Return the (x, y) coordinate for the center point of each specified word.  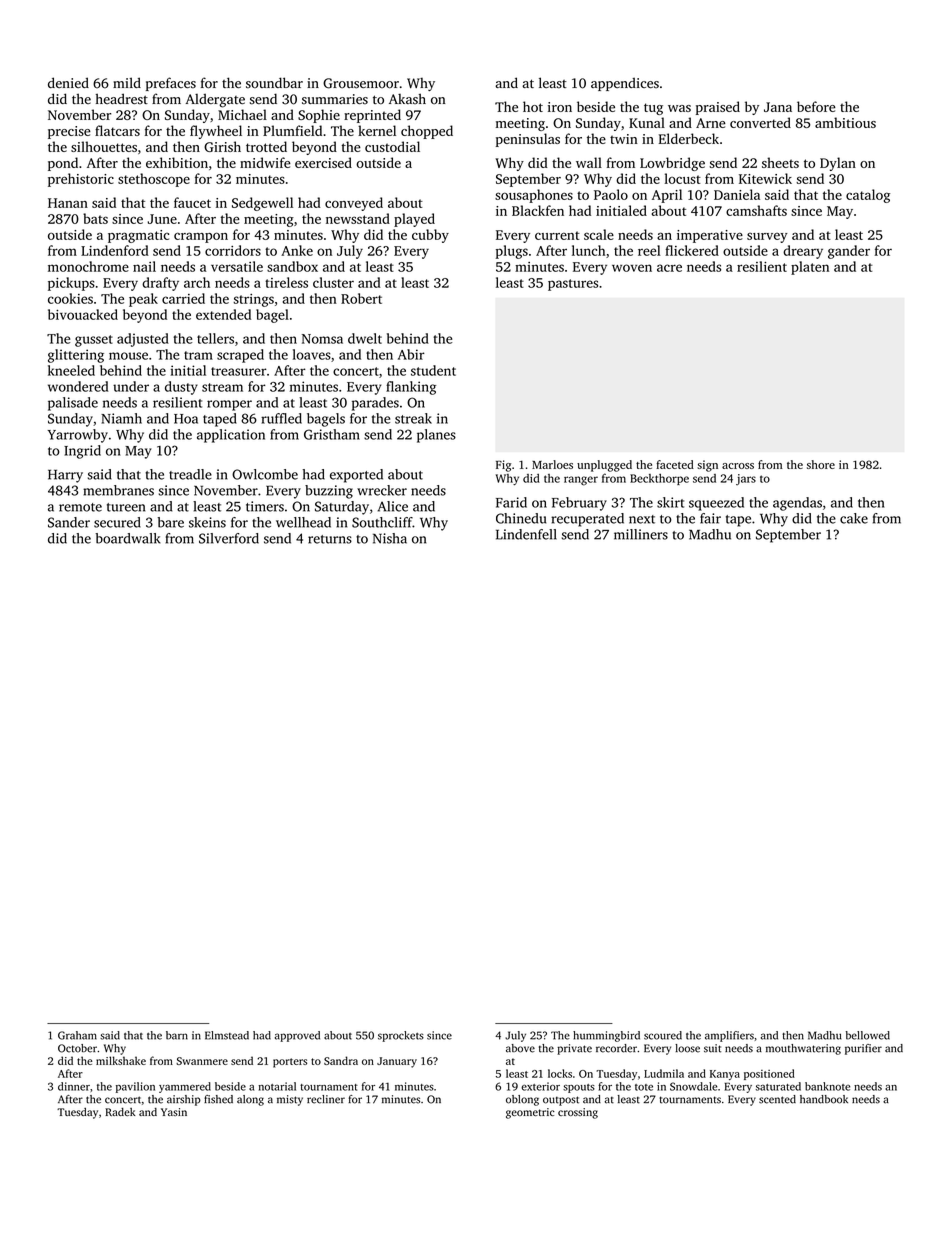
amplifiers (729, 1036)
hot (533, 106)
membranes (118, 490)
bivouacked (83, 314)
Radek (120, 1112)
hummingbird (606, 1036)
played (414, 220)
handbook (824, 1099)
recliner (326, 1099)
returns (330, 539)
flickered (692, 250)
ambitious (845, 122)
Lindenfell (526, 534)
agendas (797, 504)
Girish (222, 146)
